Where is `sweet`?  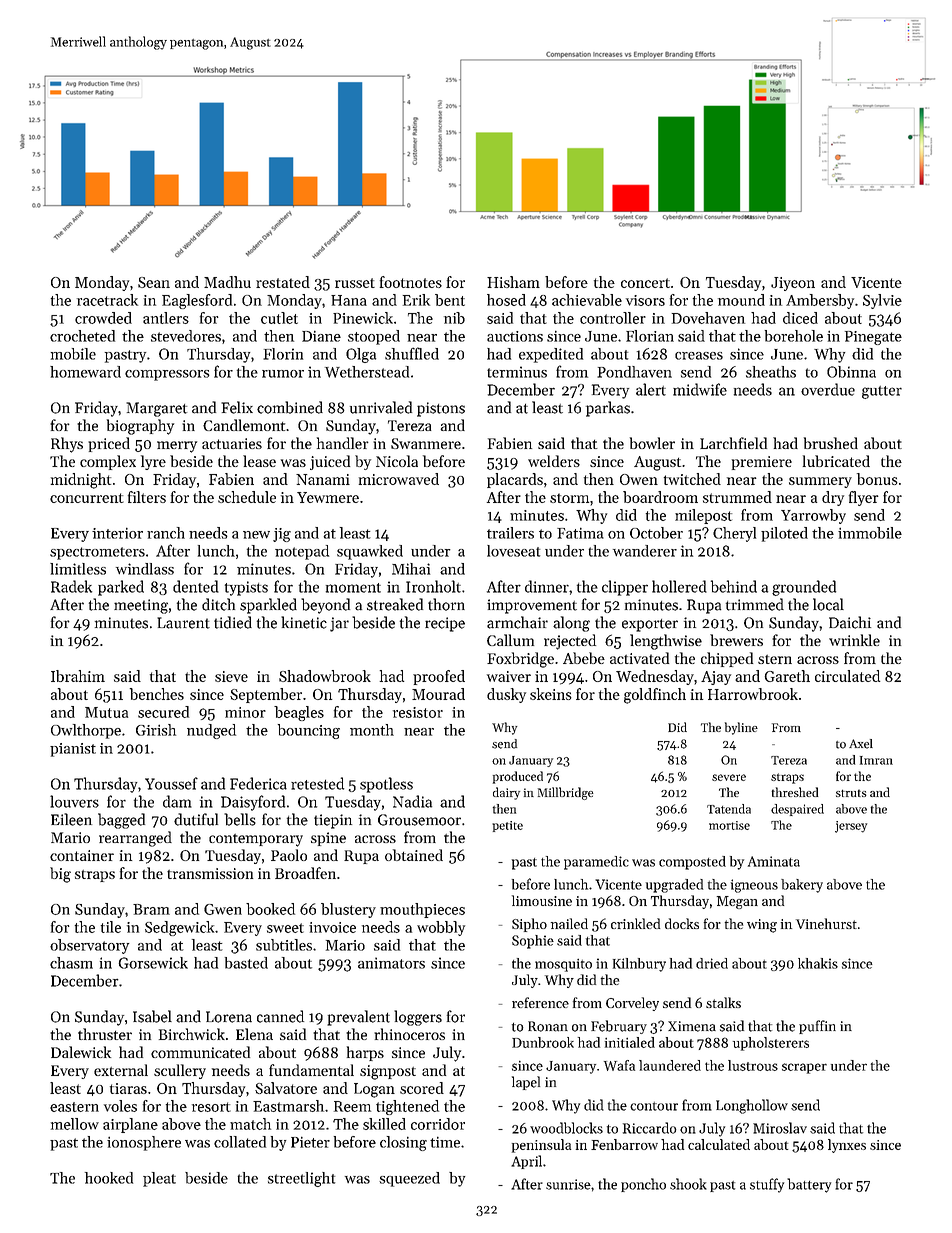
sweet is located at coordinates (285, 928).
